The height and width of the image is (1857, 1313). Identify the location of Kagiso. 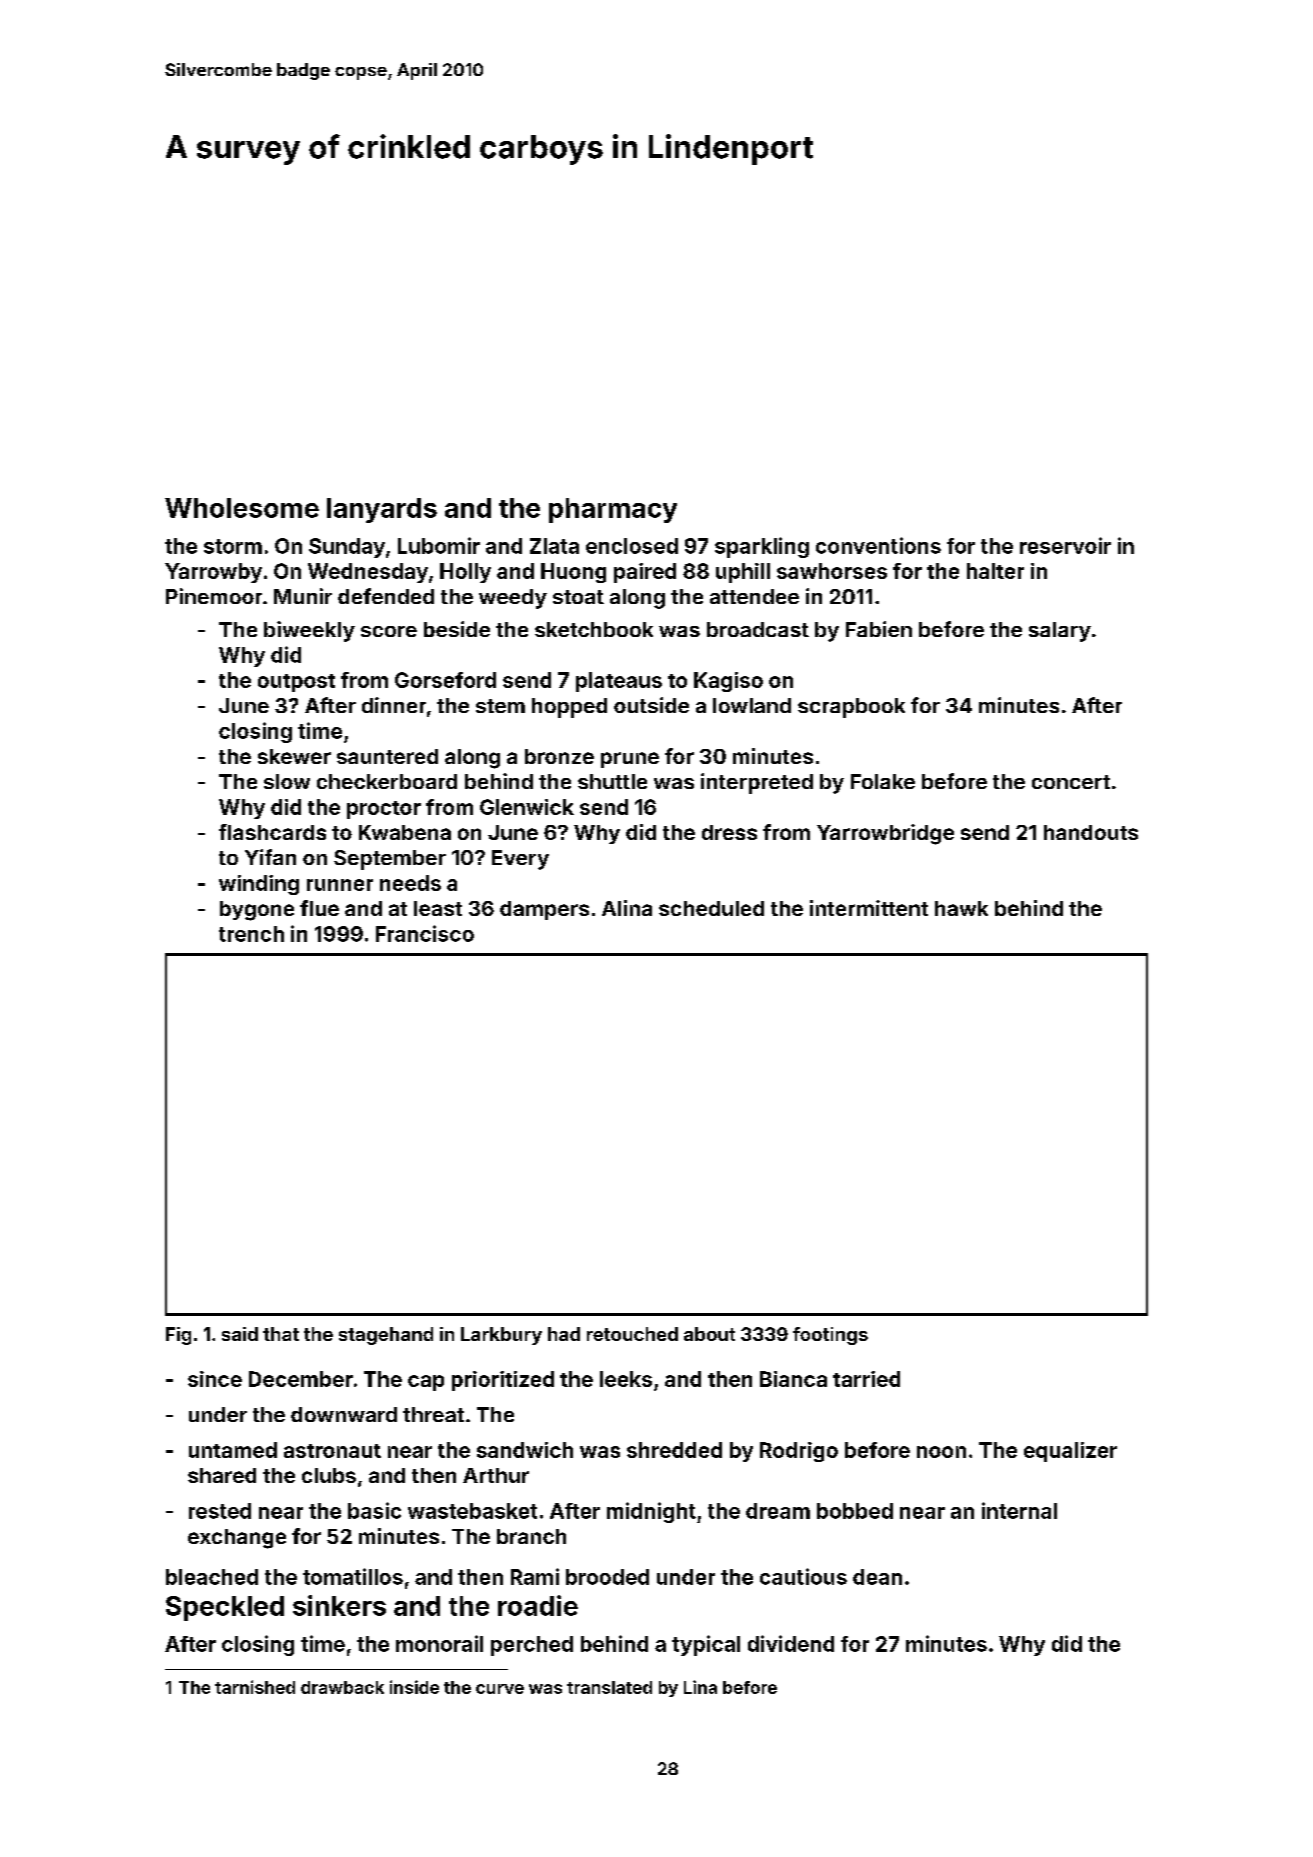
(728, 682).
